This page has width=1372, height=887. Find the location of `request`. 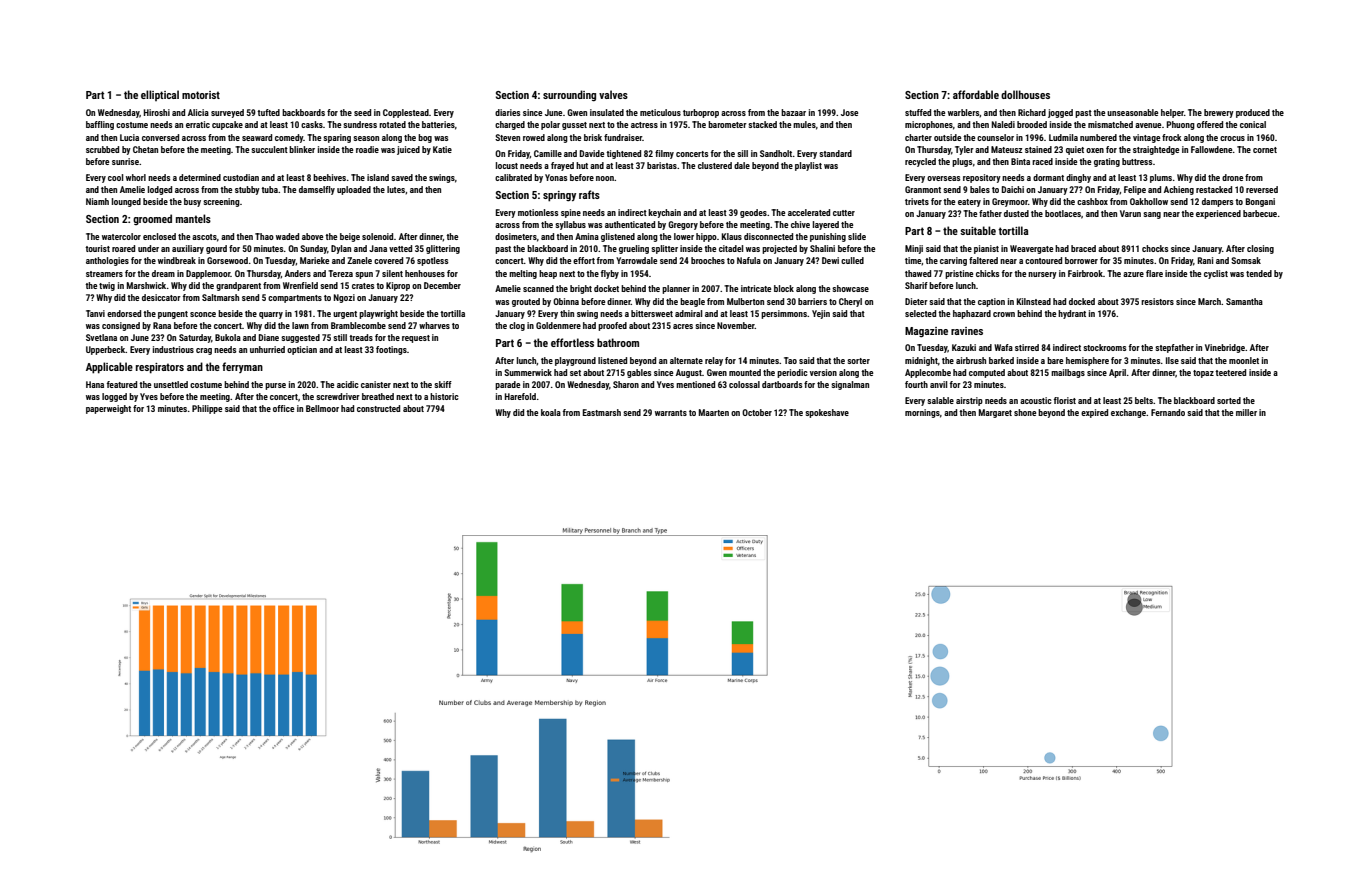

request is located at coordinates (416, 339).
